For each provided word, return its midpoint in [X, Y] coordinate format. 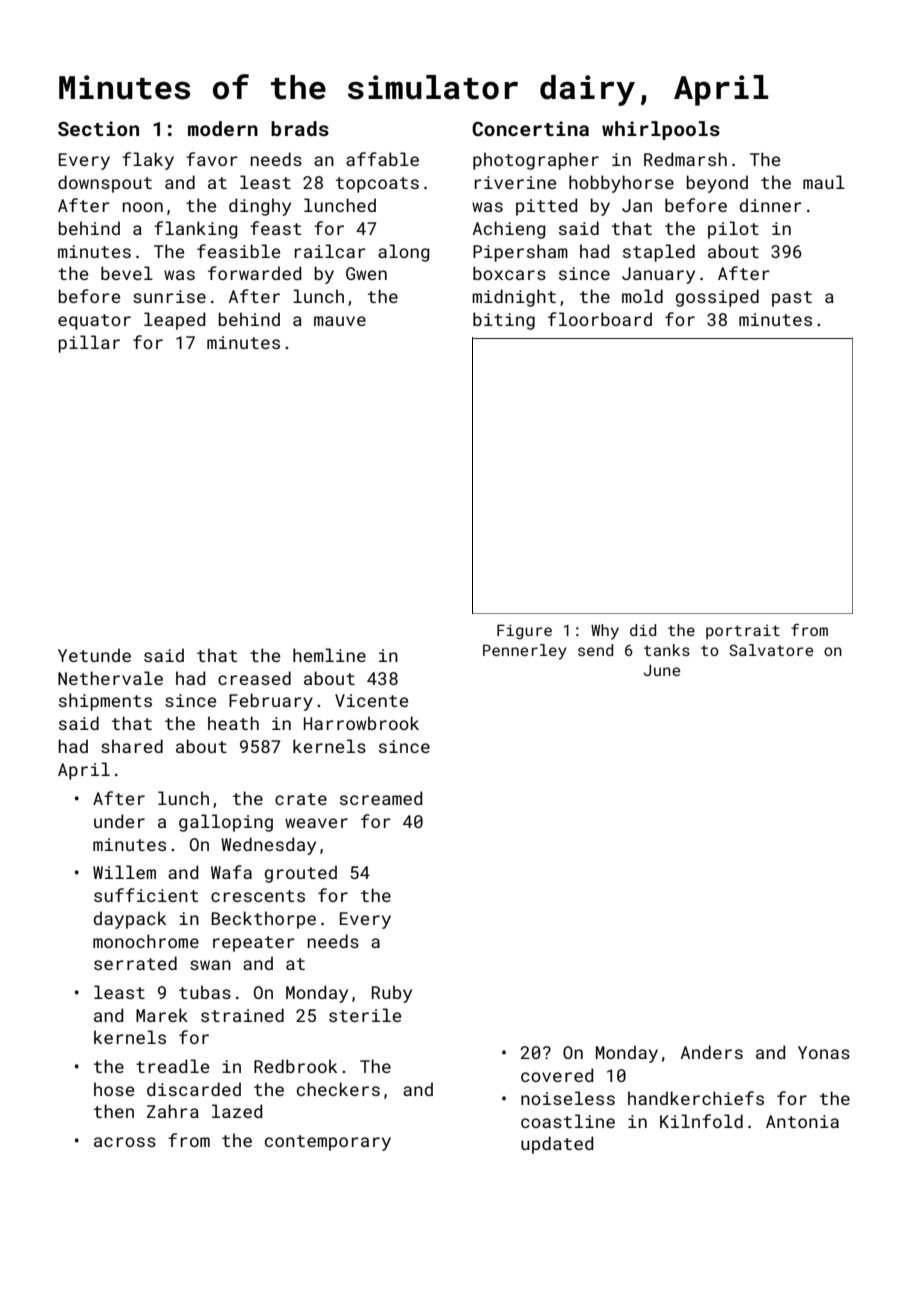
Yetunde [94, 655]
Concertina [530, 128]
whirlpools [661, 130]
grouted [301, 874]
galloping [226, 823]
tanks [667, 650]
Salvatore [771, 650]
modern [223, 128]
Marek [162, 1015]
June [662, 670]
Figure [524, 632]
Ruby [392, 994]
